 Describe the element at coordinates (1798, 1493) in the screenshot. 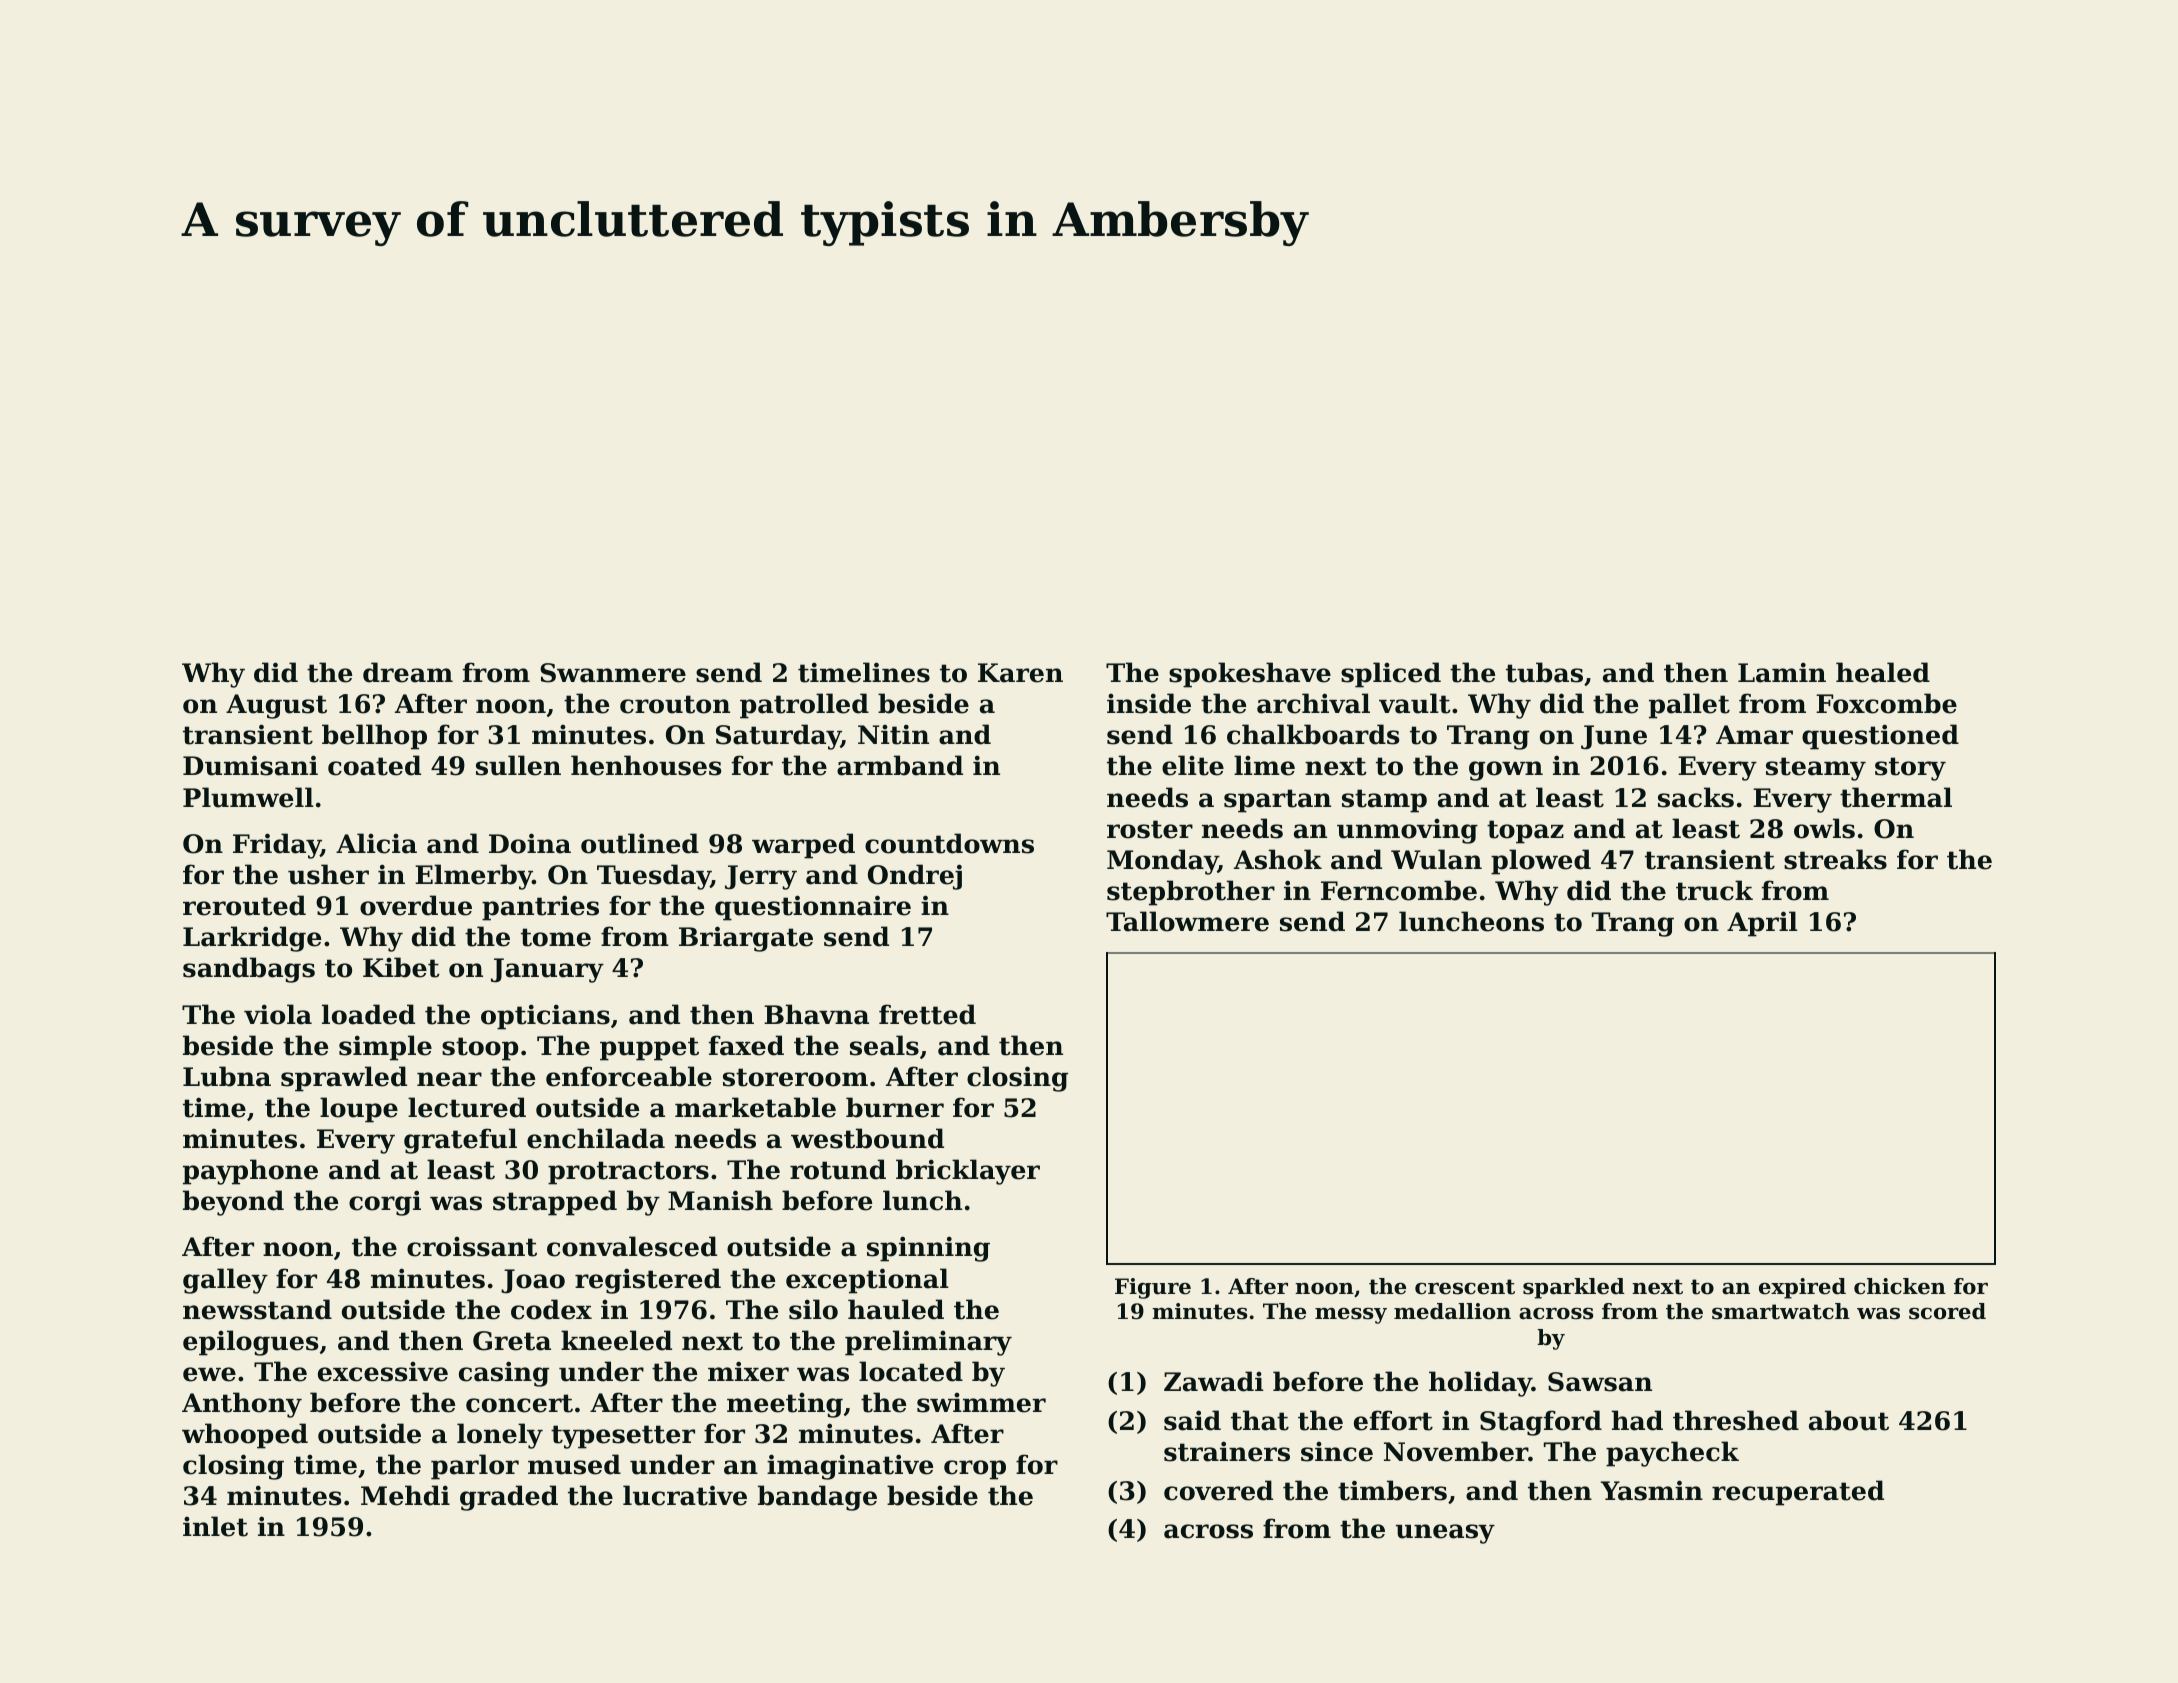

I see `recuperated` at that location.
